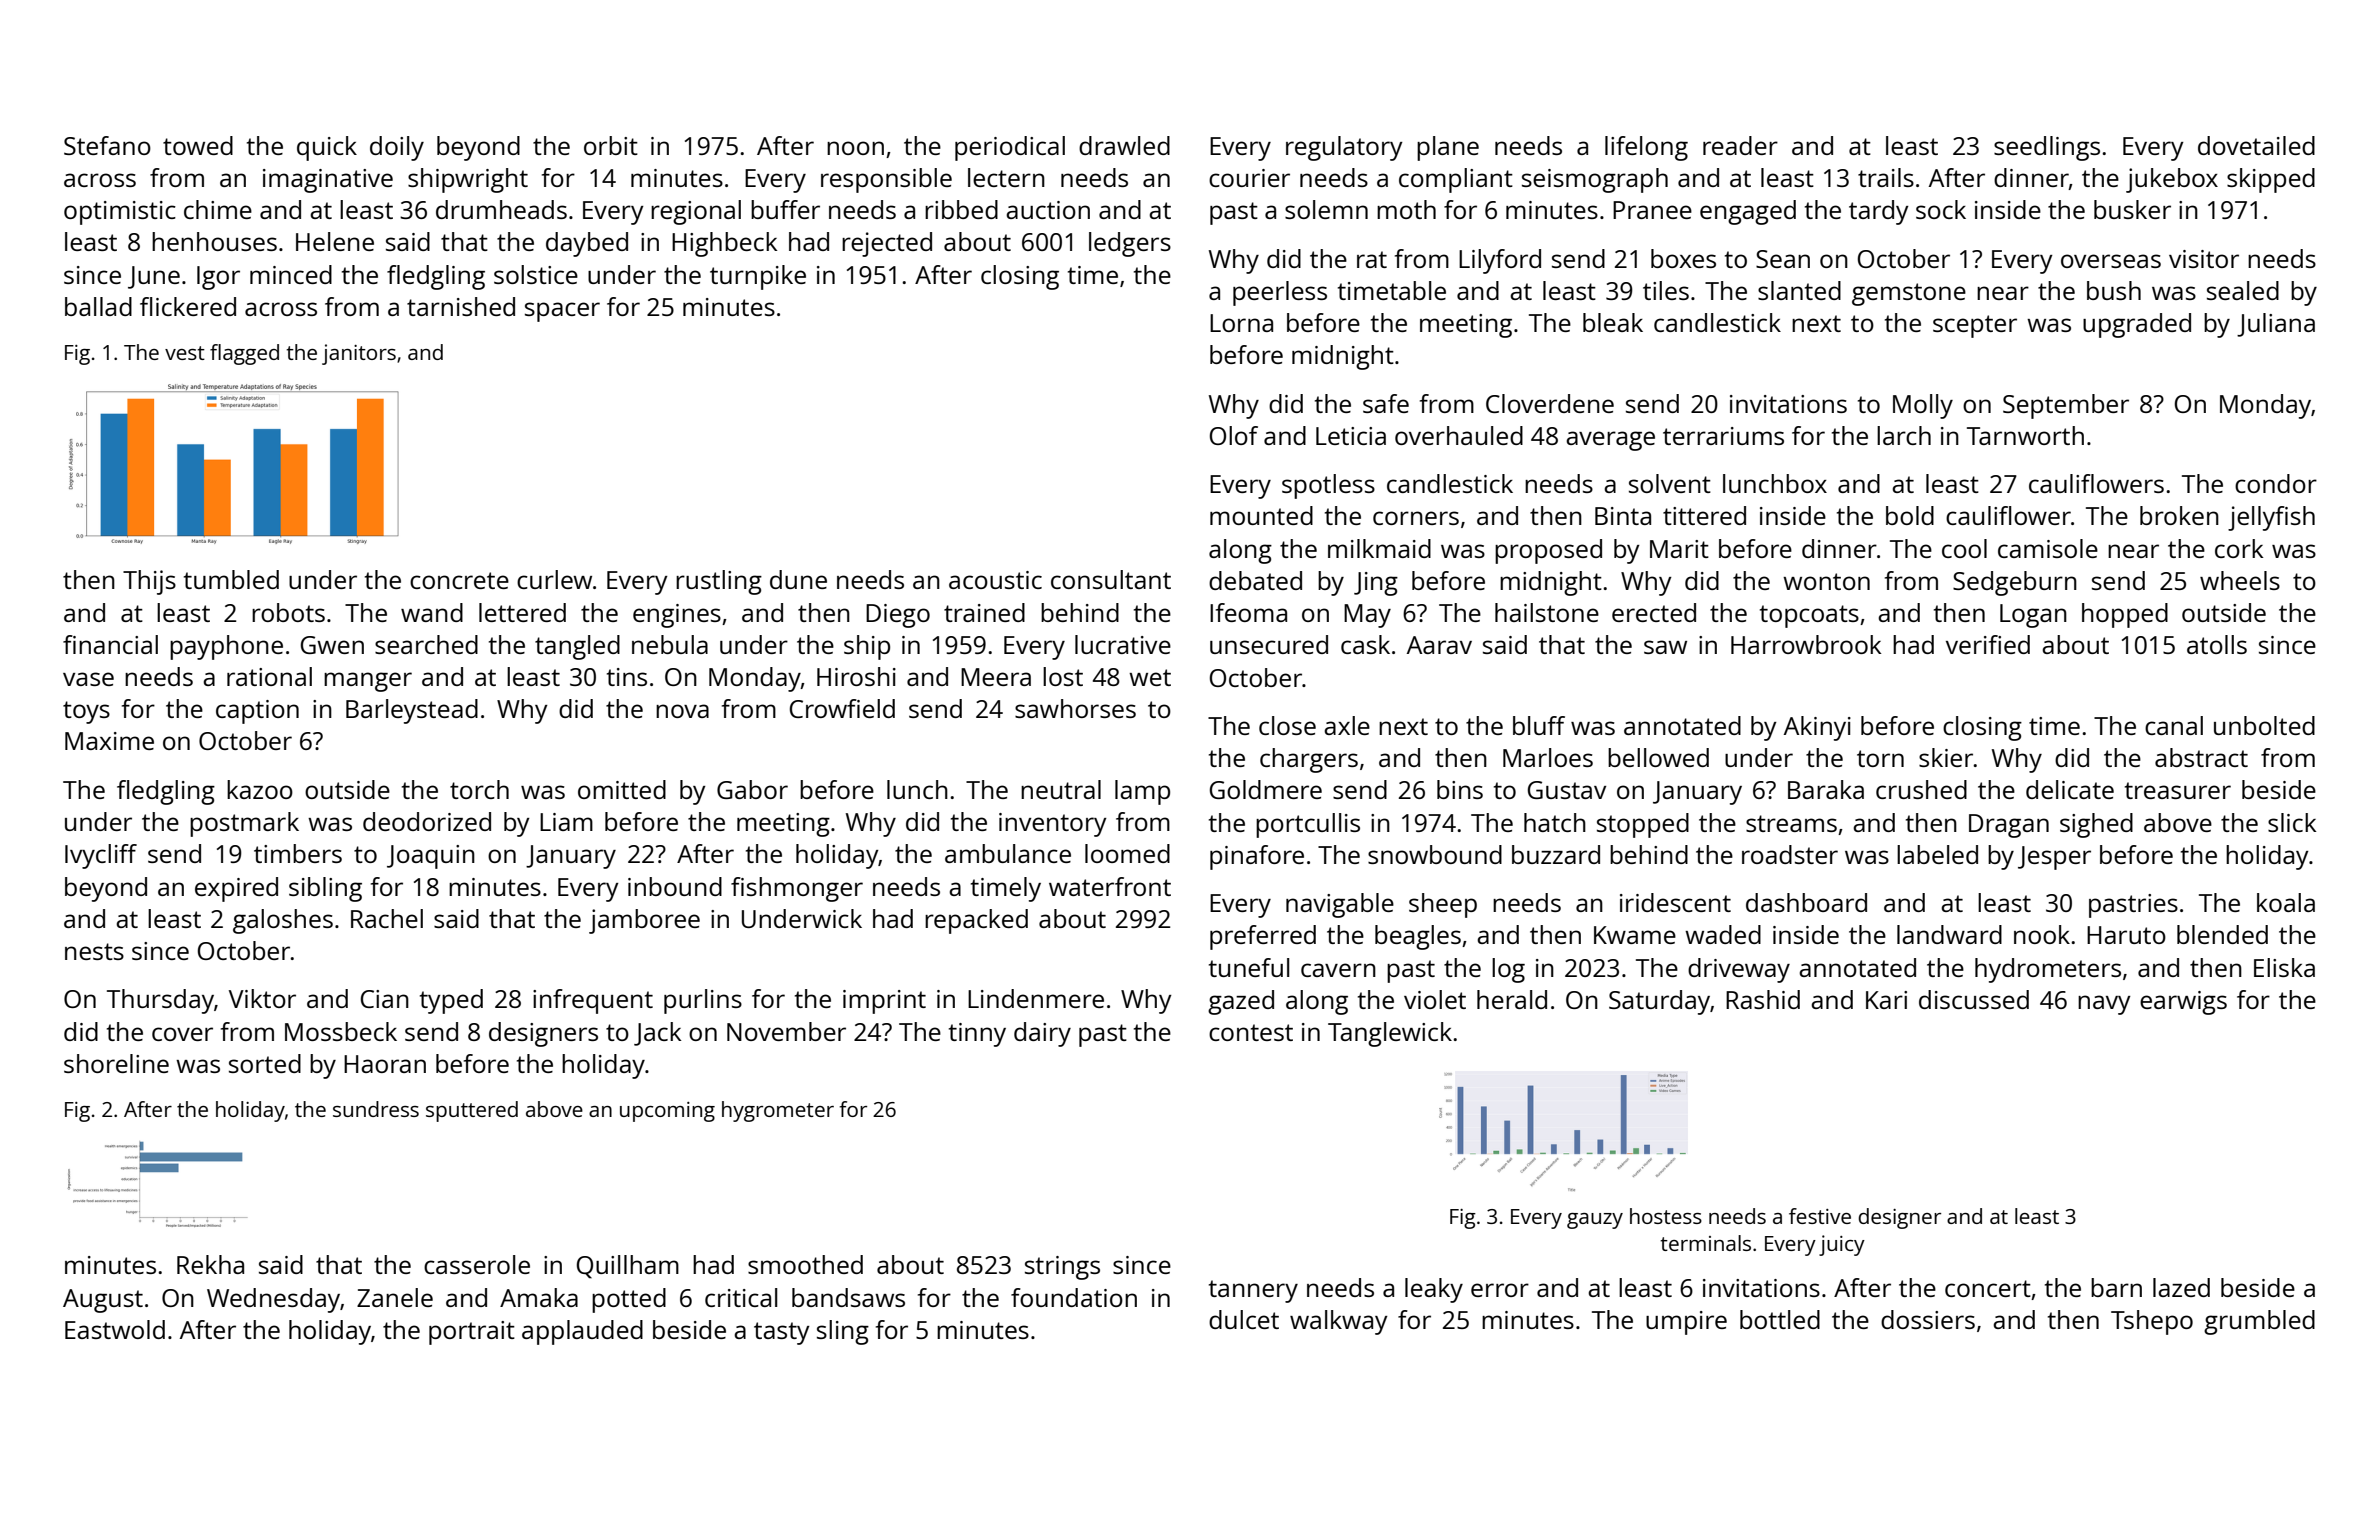 Image resolution: width=2380 pixels, height=1540 pixels. I want to click on regional, so click(696, 212).
